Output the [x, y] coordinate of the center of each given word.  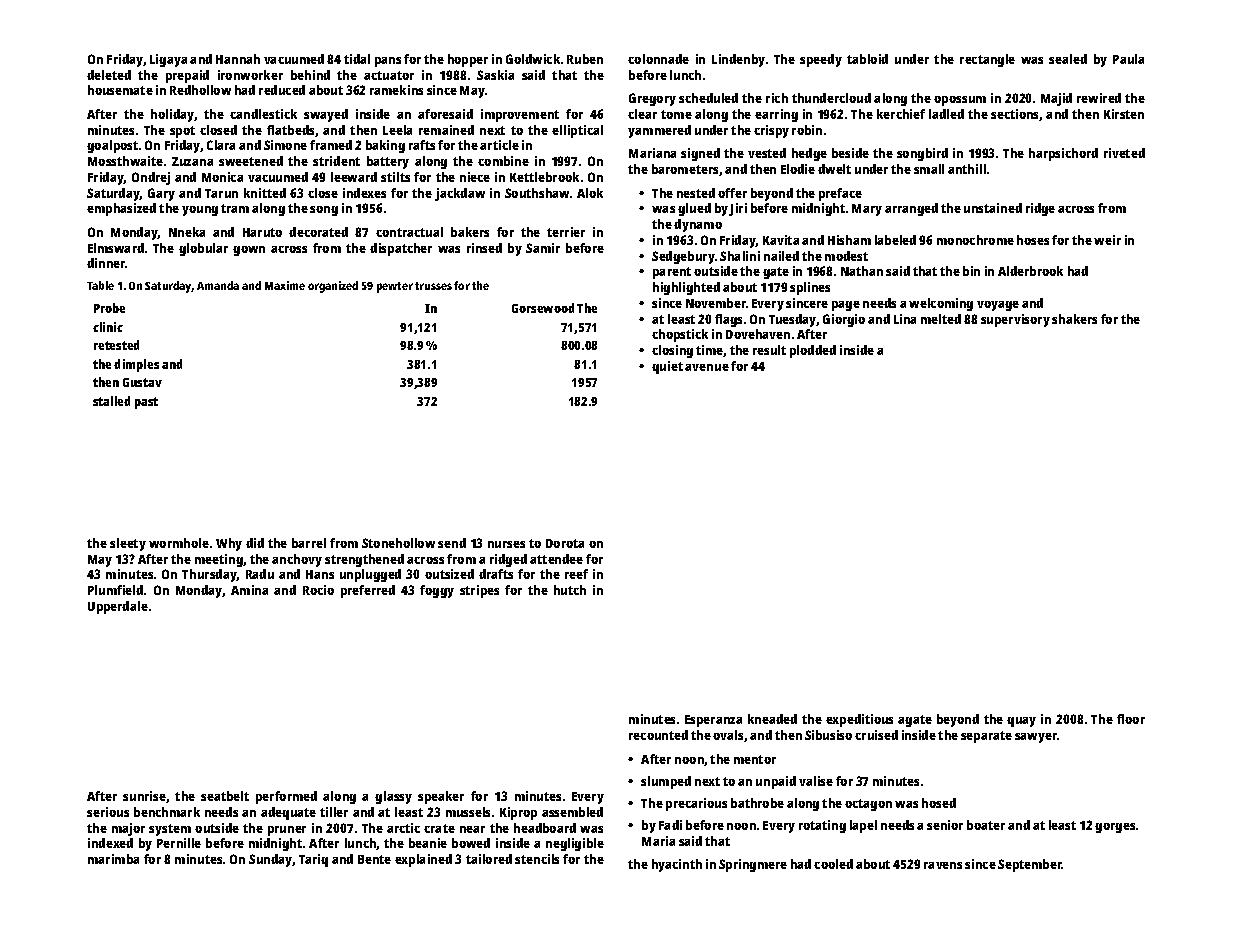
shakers [1074, 319]
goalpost [112, 146]
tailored [489, 859]
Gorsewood [543, 308]
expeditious [859, 720]
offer [732, 193]
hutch [570, 590]
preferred [368, 591]
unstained [993, 208]
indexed [110, 843]
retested [116, 345]
